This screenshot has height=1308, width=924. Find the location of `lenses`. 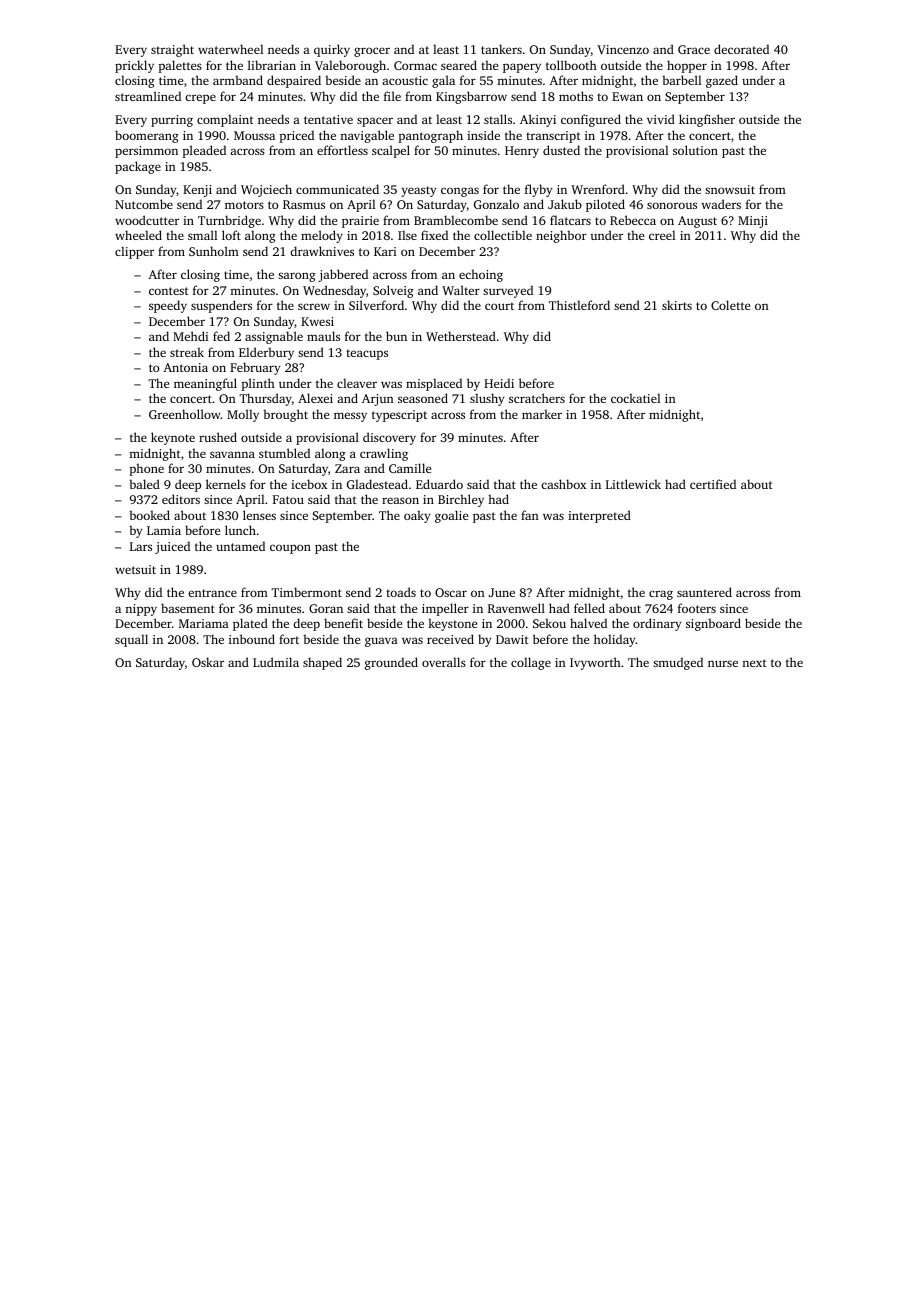

lenses is located at coordinates (259, 515).
